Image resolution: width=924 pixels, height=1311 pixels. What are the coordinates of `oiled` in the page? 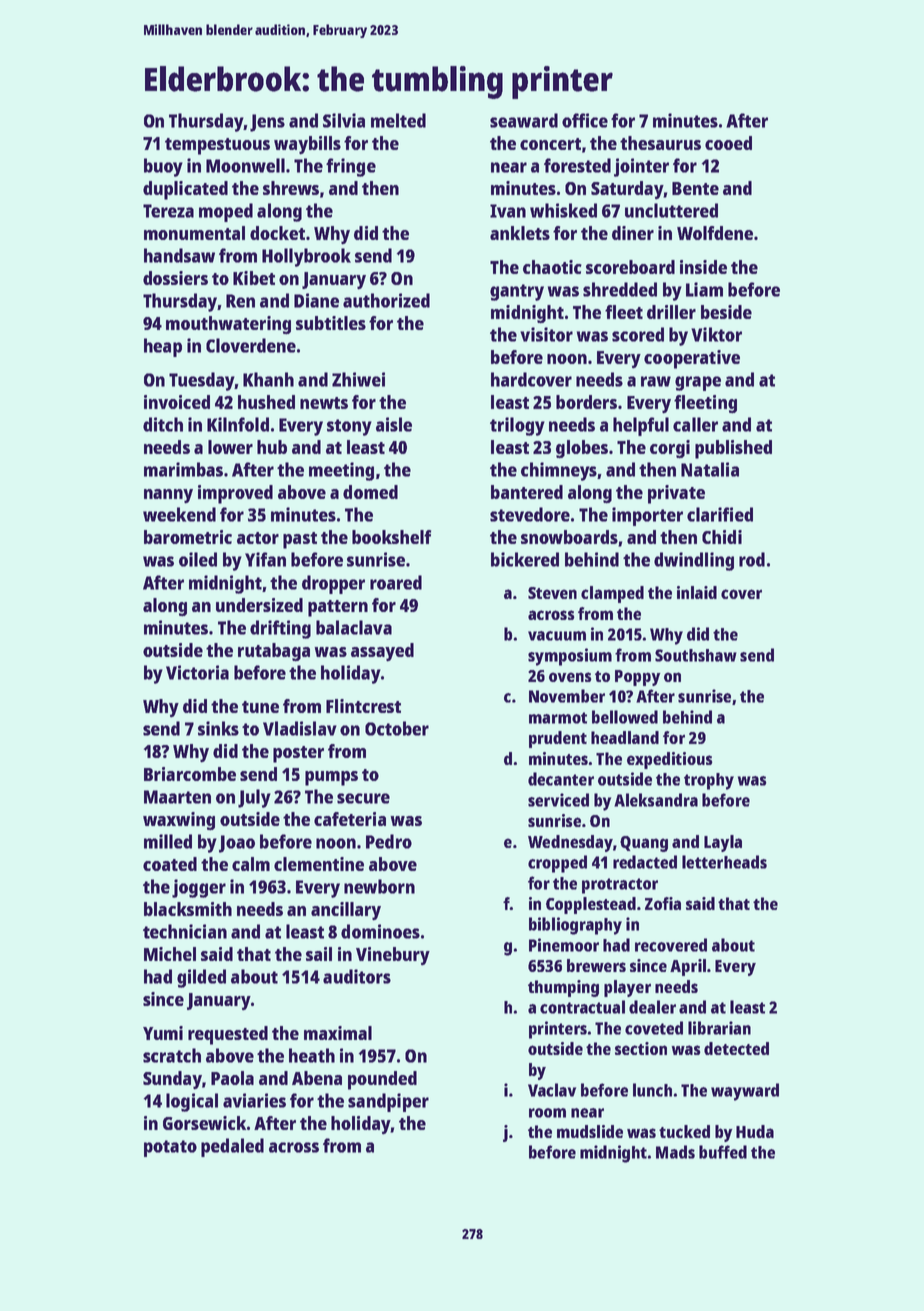 It's located at (198, 559).
